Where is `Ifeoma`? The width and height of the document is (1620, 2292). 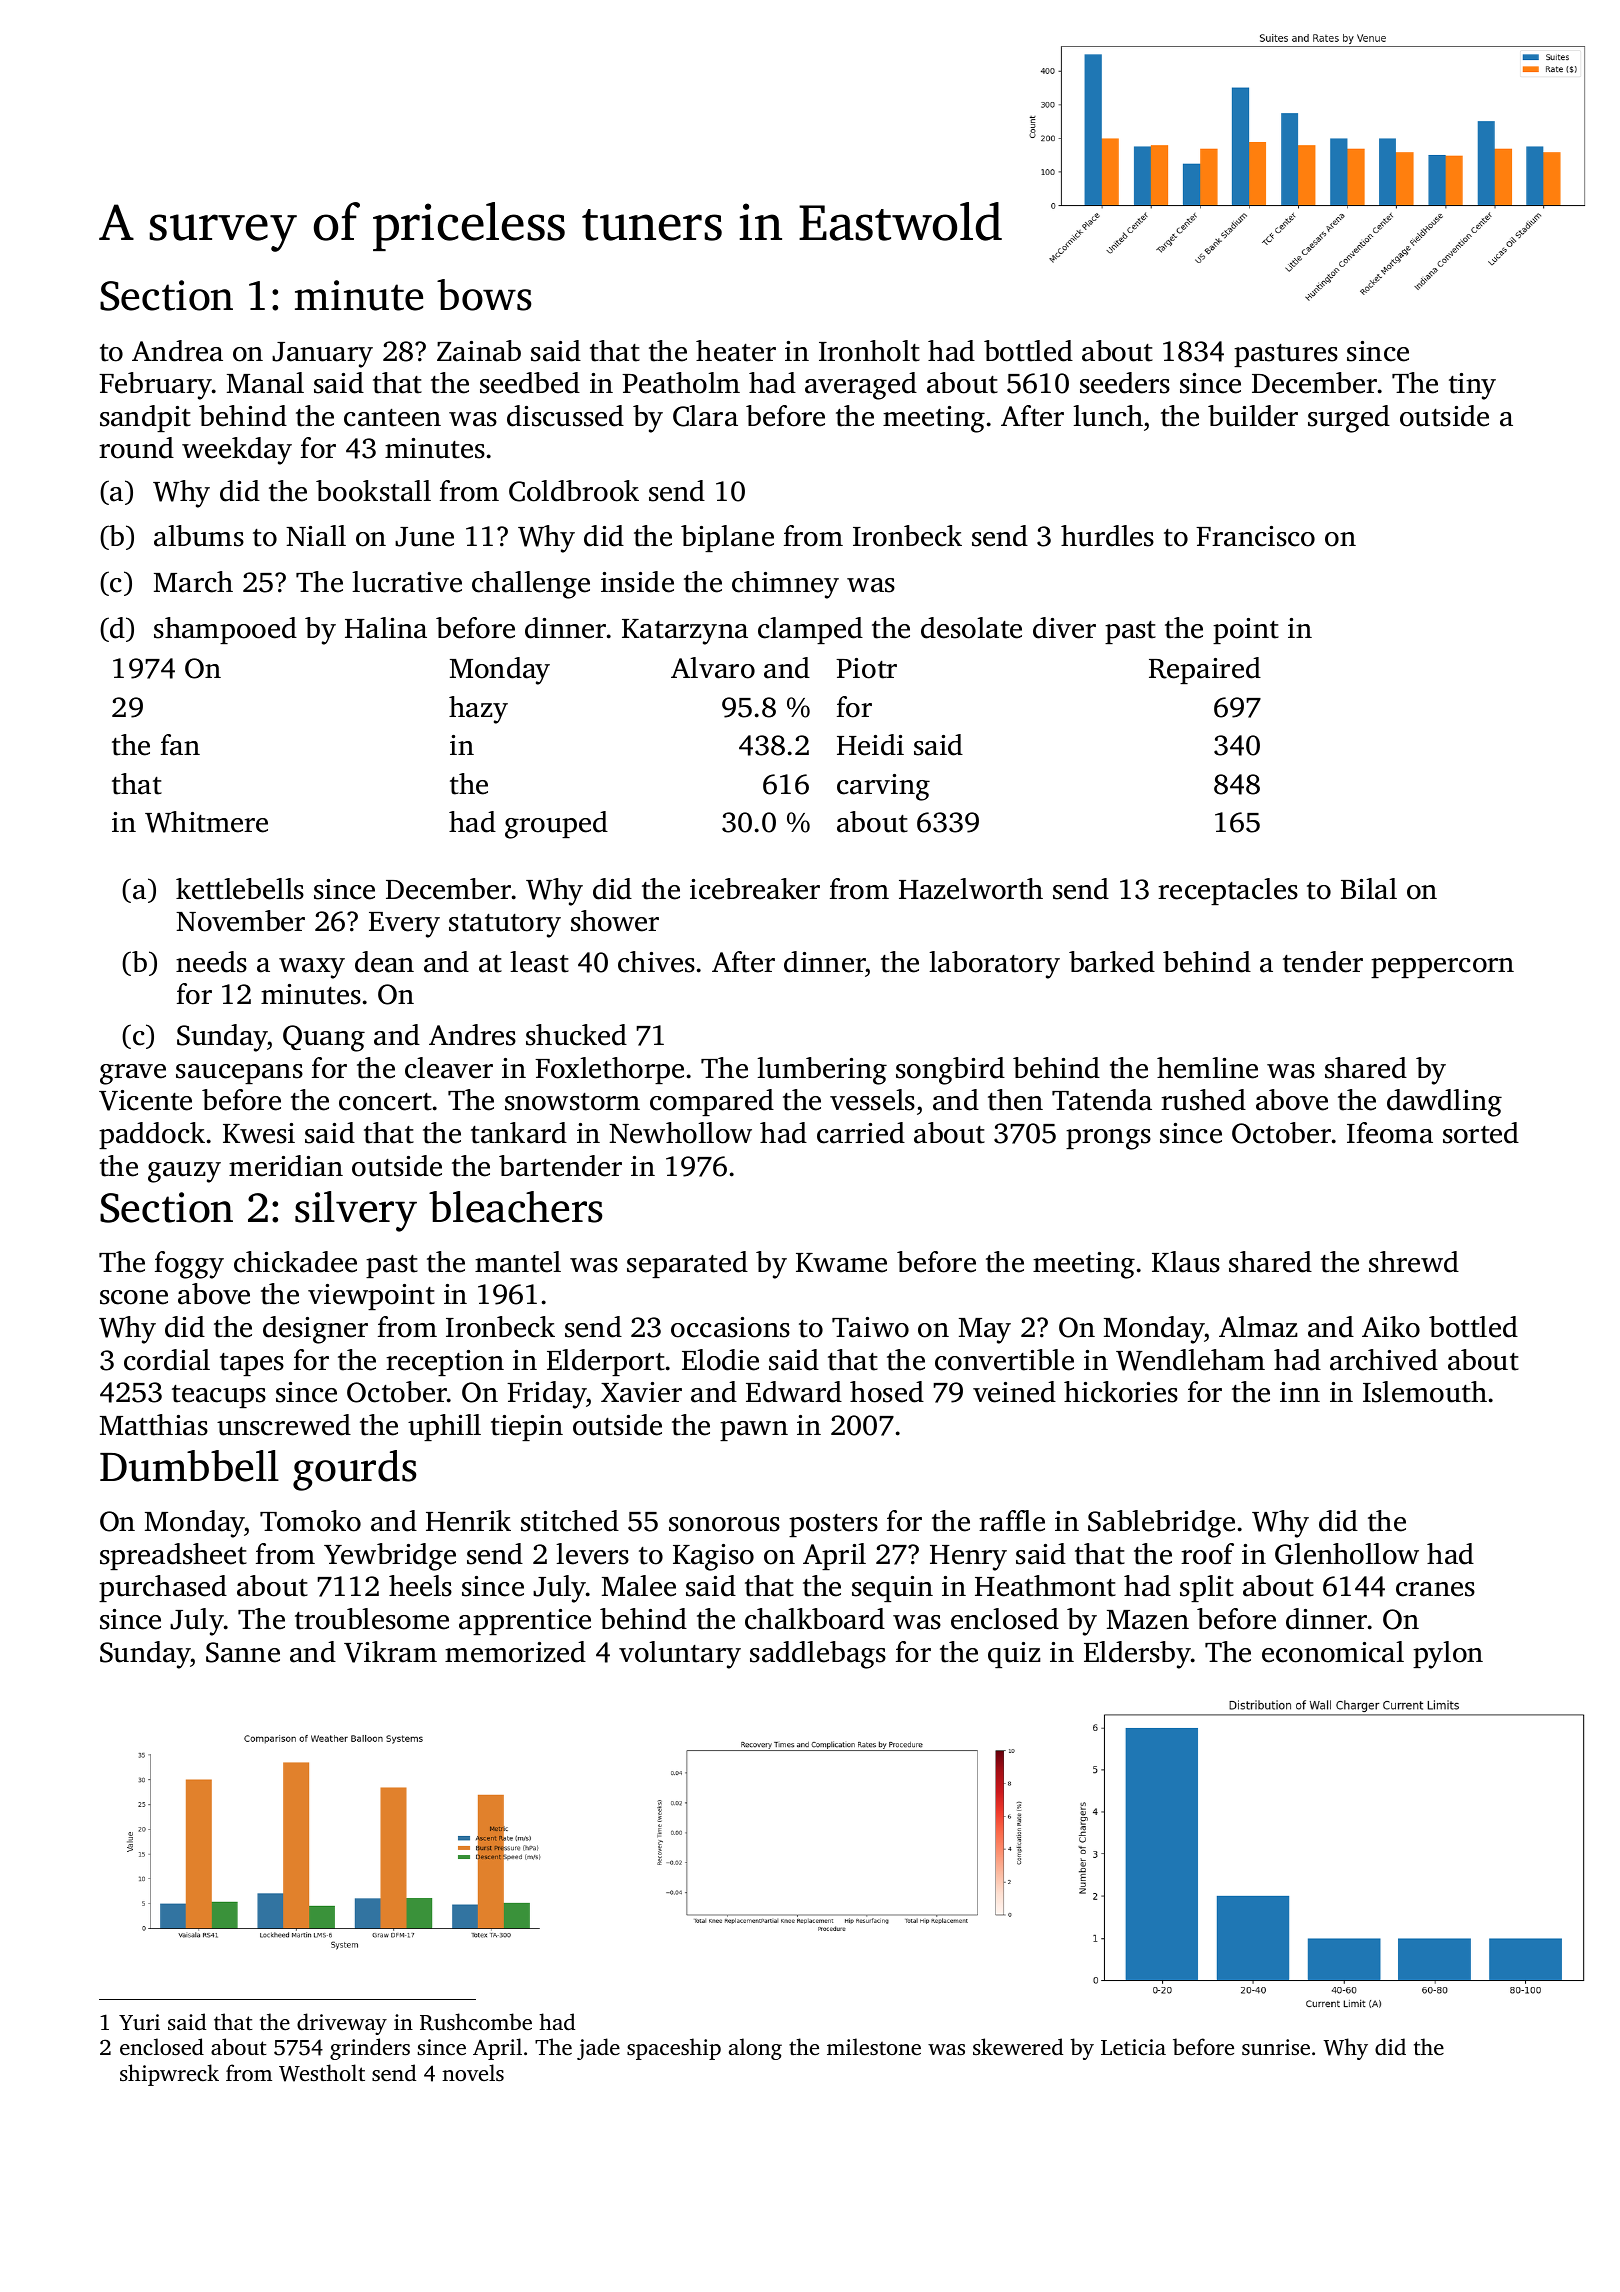 Ifeoma is located at coordinates (1390, 1133).
